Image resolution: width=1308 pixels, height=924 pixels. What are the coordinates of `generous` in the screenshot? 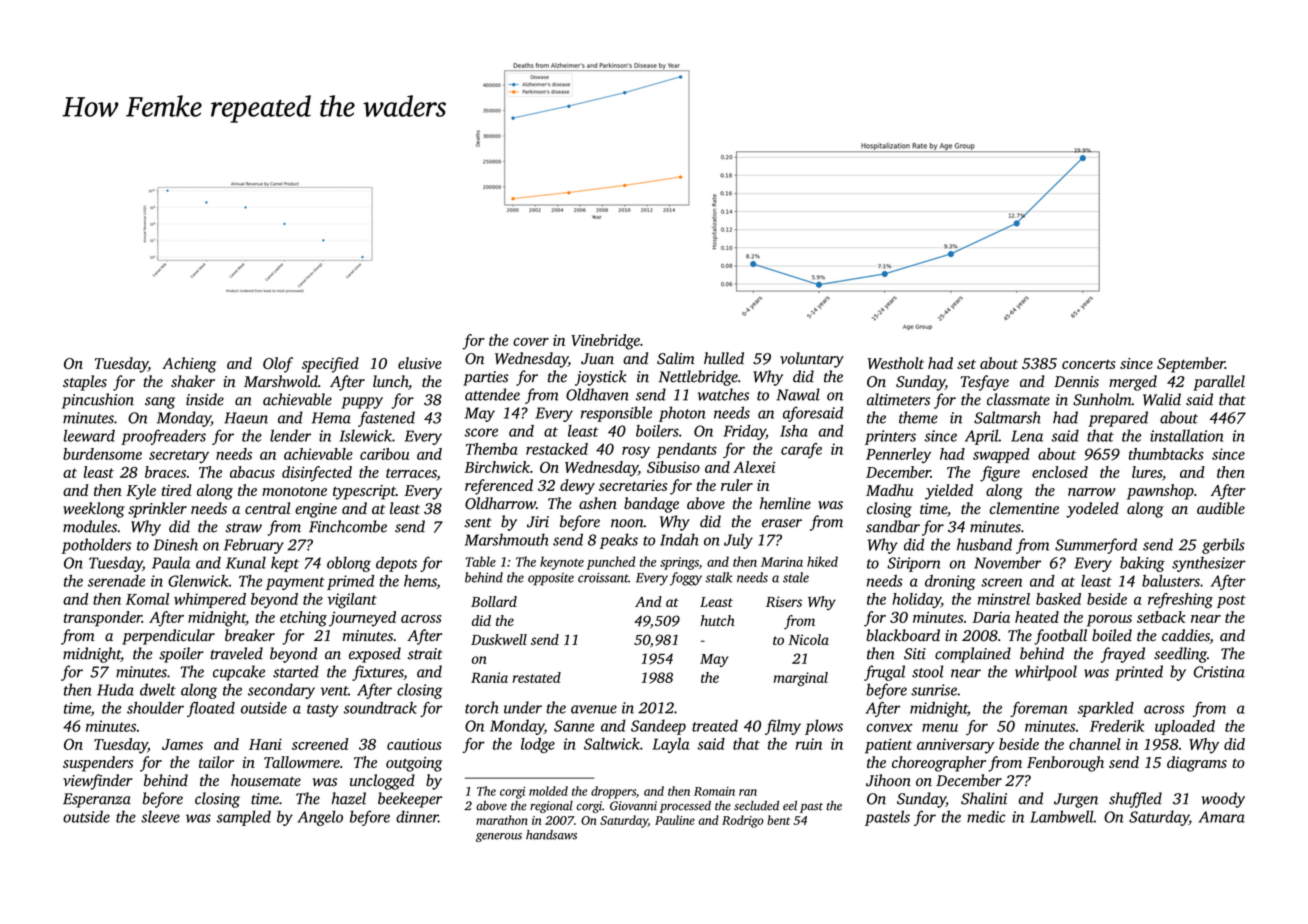 It's located at (499, 837).
